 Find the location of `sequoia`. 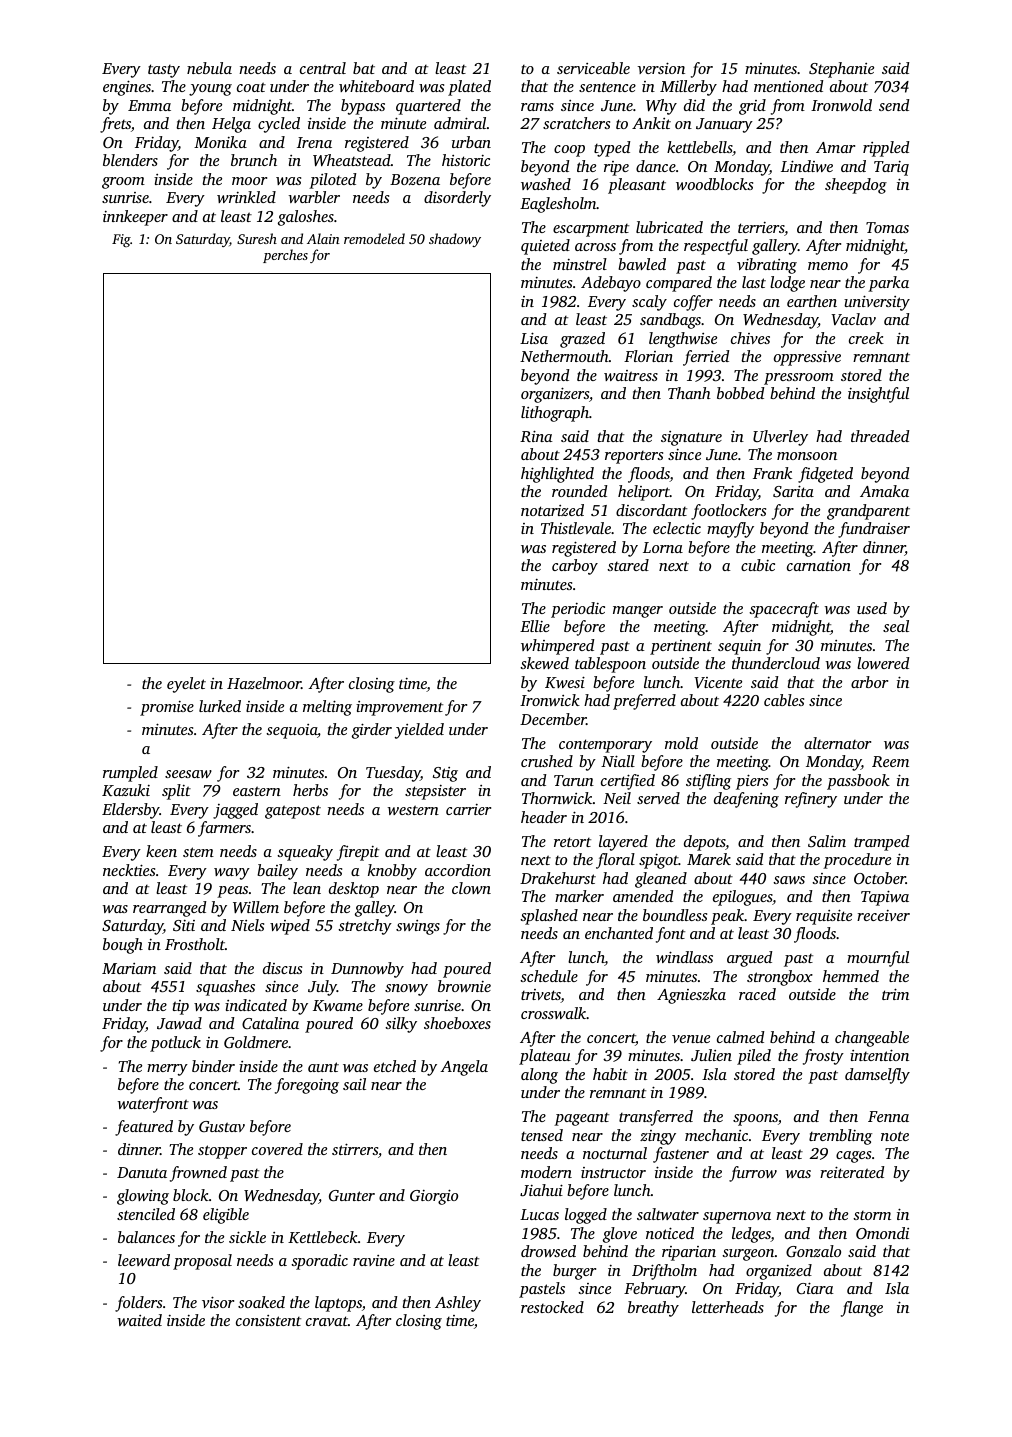

sequoia is located at coordinates (292, 731).
